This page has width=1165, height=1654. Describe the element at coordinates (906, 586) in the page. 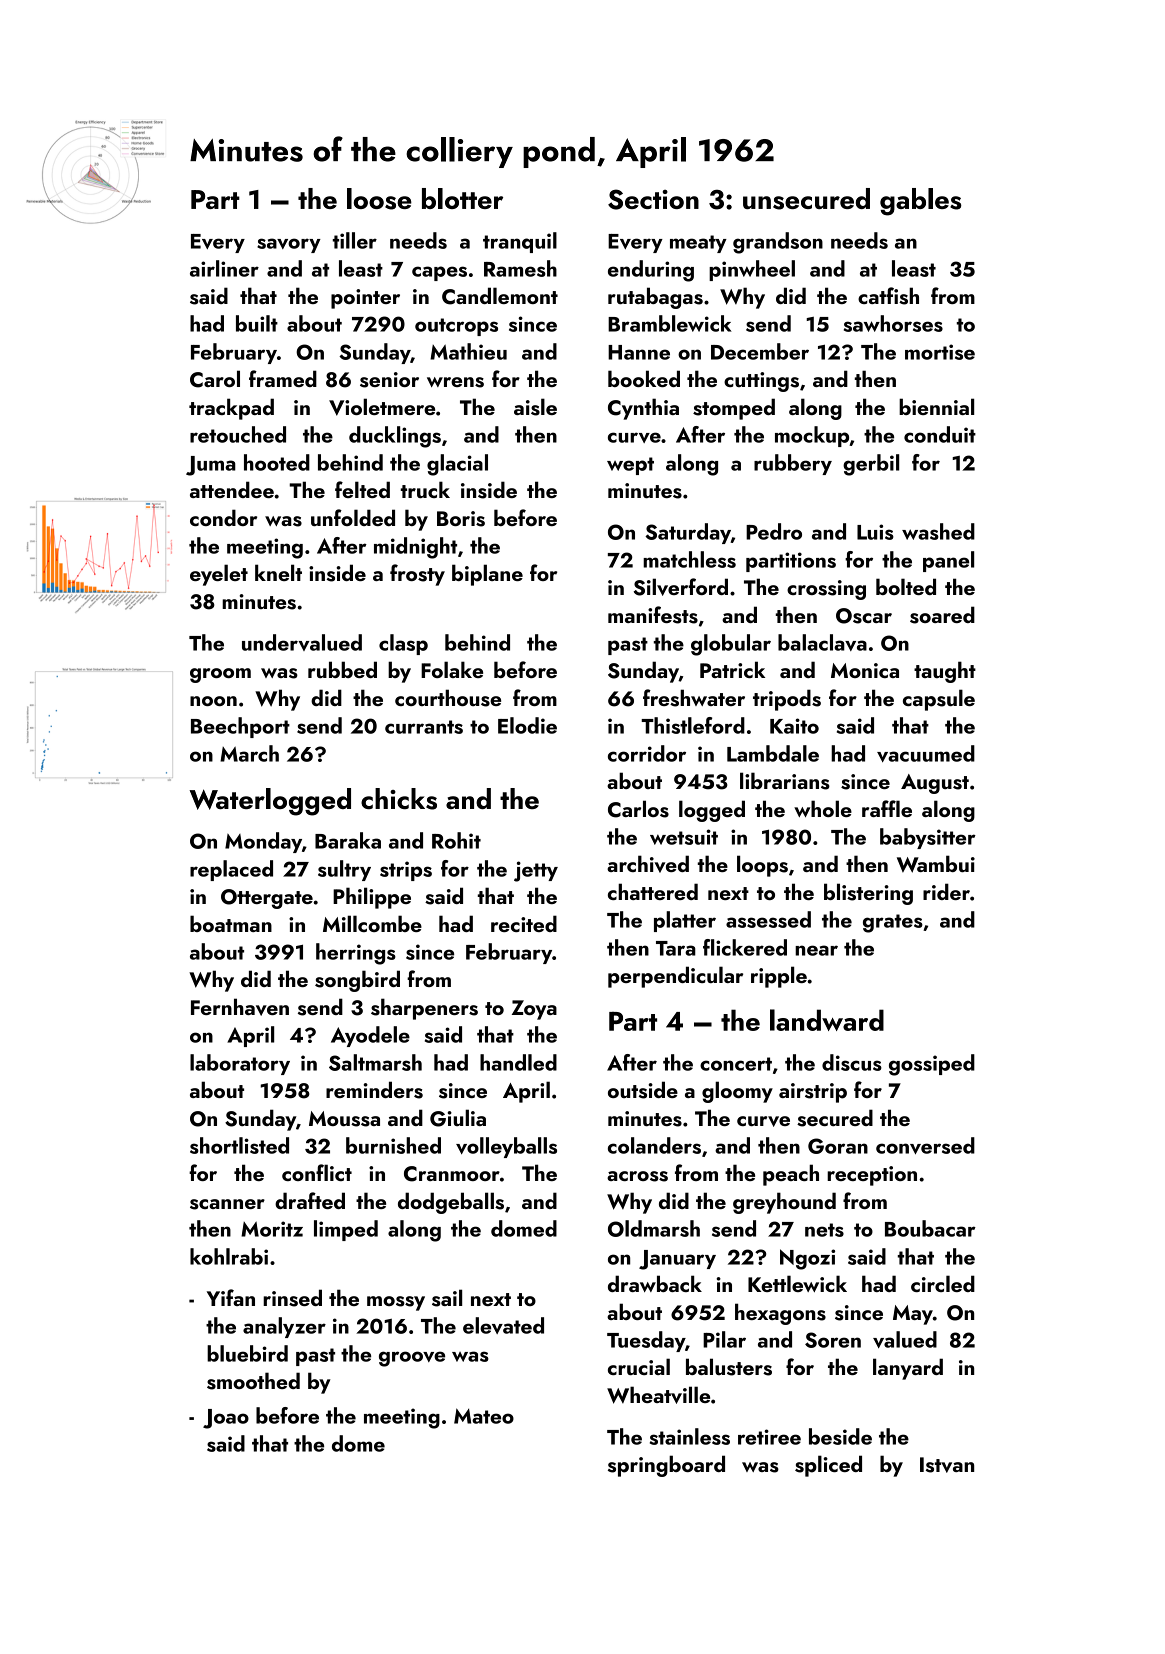

I see `bolted` at that location.
